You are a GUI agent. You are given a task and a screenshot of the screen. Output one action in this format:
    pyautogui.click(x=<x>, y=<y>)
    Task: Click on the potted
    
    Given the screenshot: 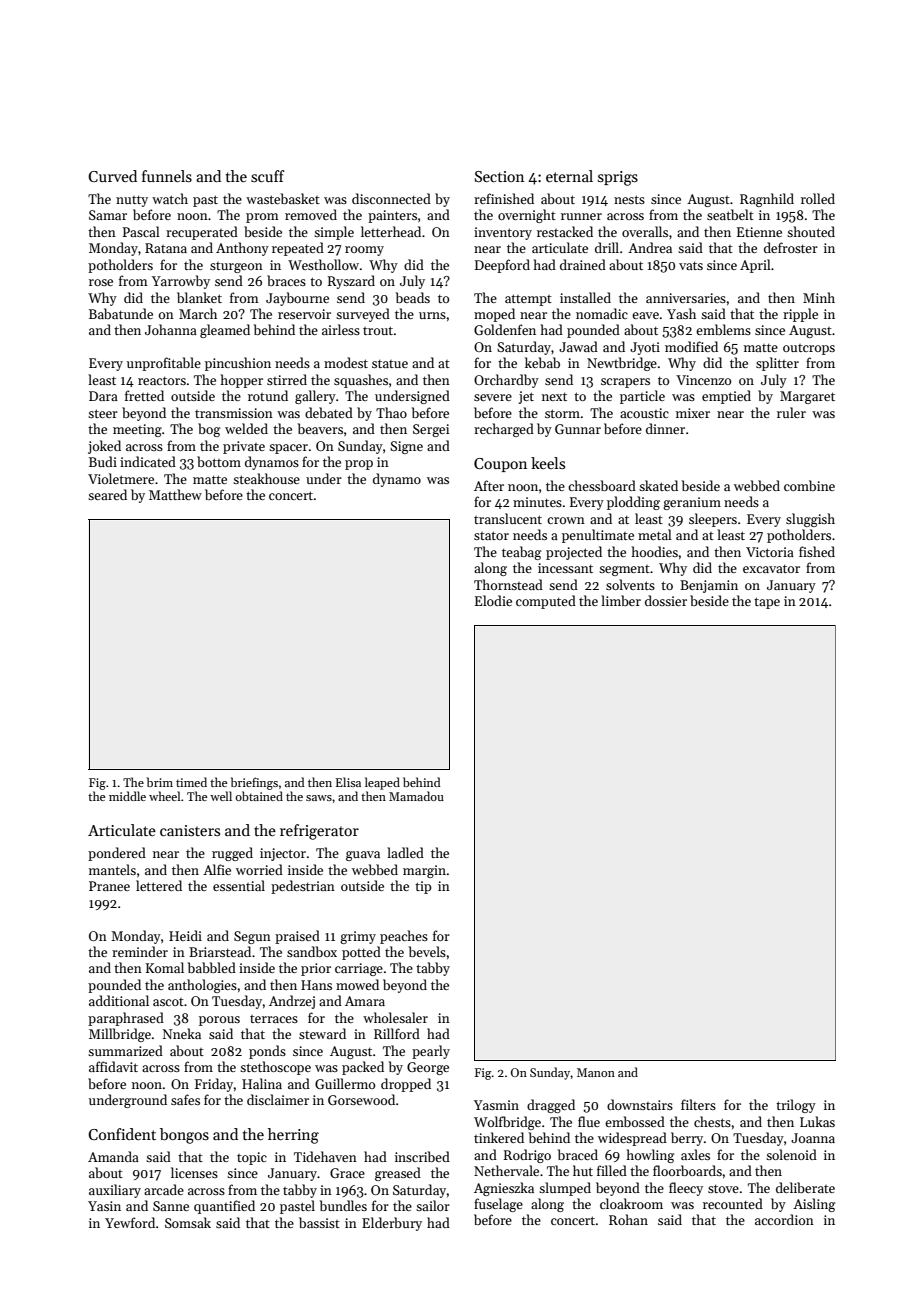 What is the action you would take?
    pyautogui.click(x=361, y=953)
